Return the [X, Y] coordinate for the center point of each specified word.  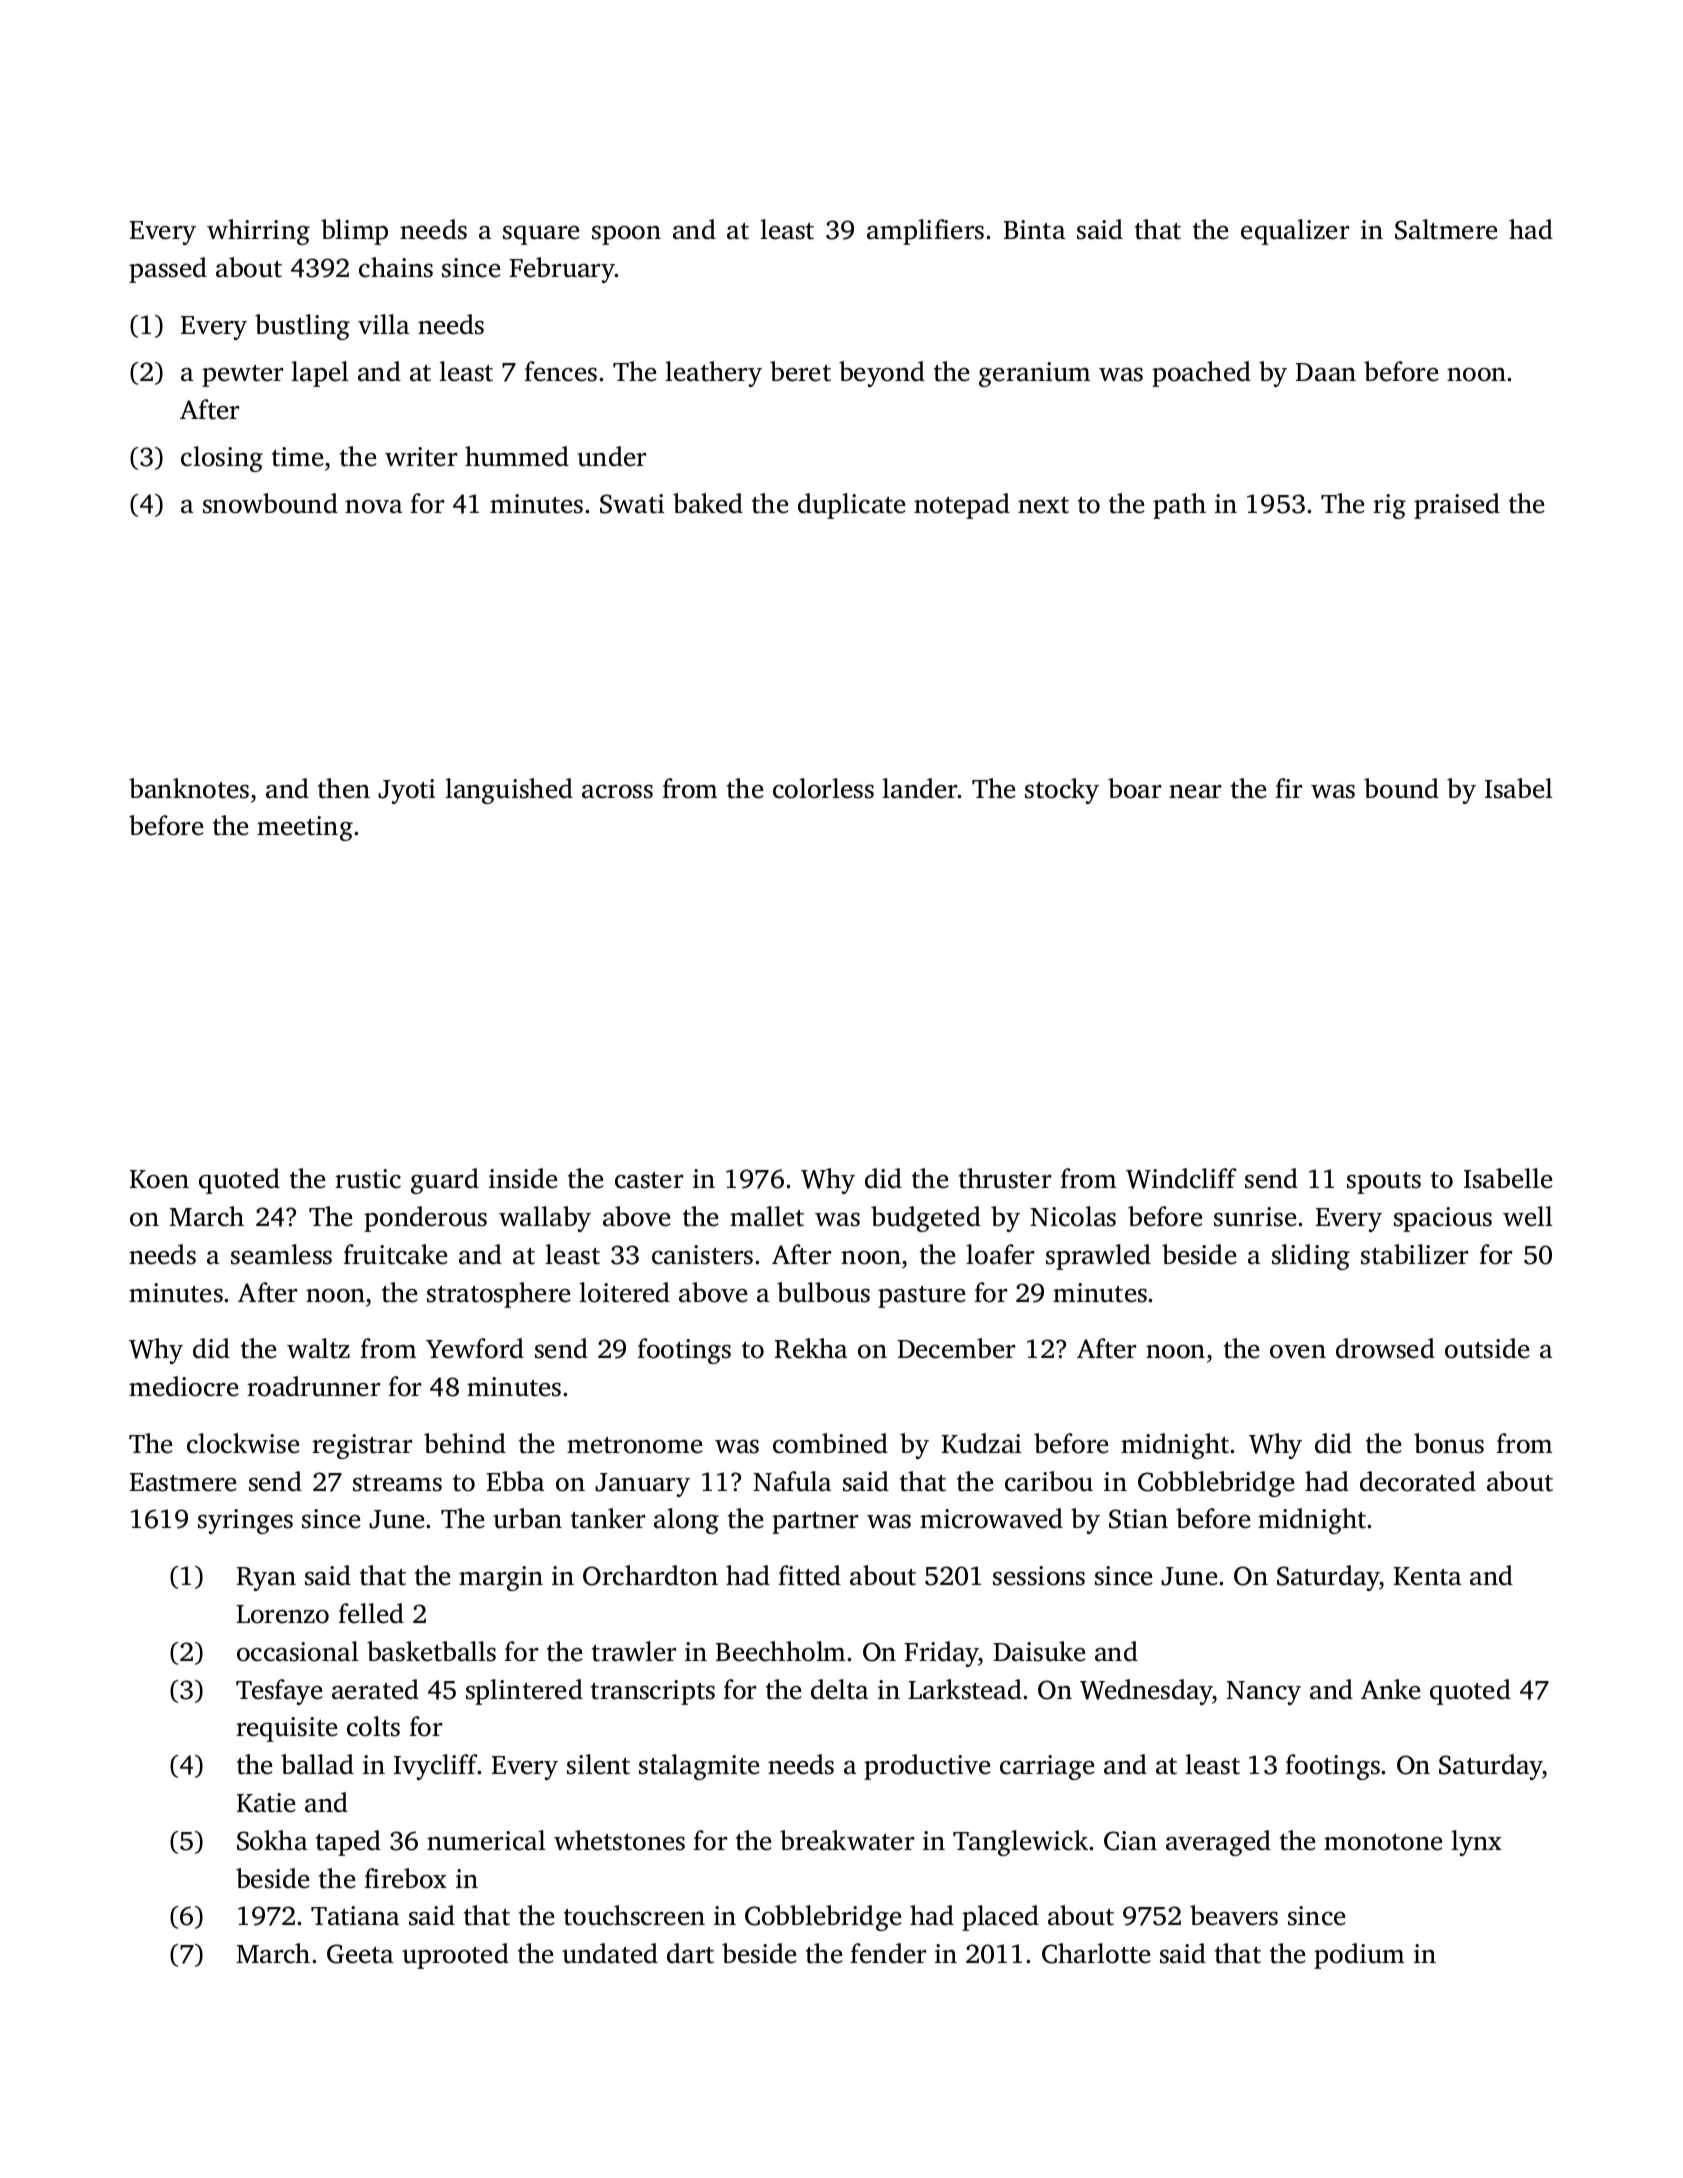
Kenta [1427, 1576]
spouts [1384, 1183]
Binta [1034, 230]
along [686, 1521]
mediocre [183, 1386]
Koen [159, 1179]
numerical [486, 1840]
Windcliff [1181, 1178]
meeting [305, 828]
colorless [823, 788]
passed [168, 270]
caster [649, 1180]
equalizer [1295, 232]
